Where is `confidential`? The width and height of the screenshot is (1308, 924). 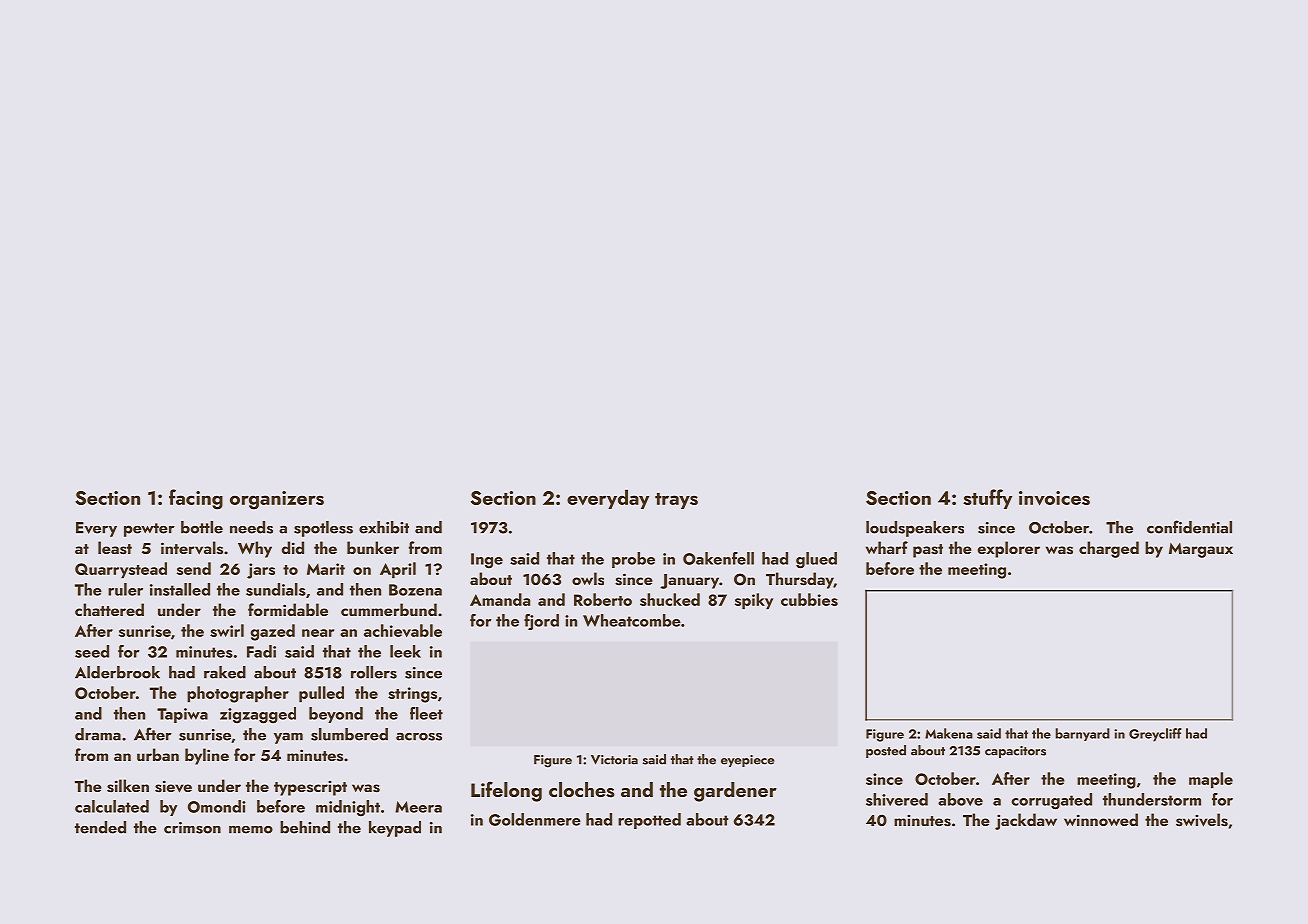 confidential is located at coordinates (1189, 527).
